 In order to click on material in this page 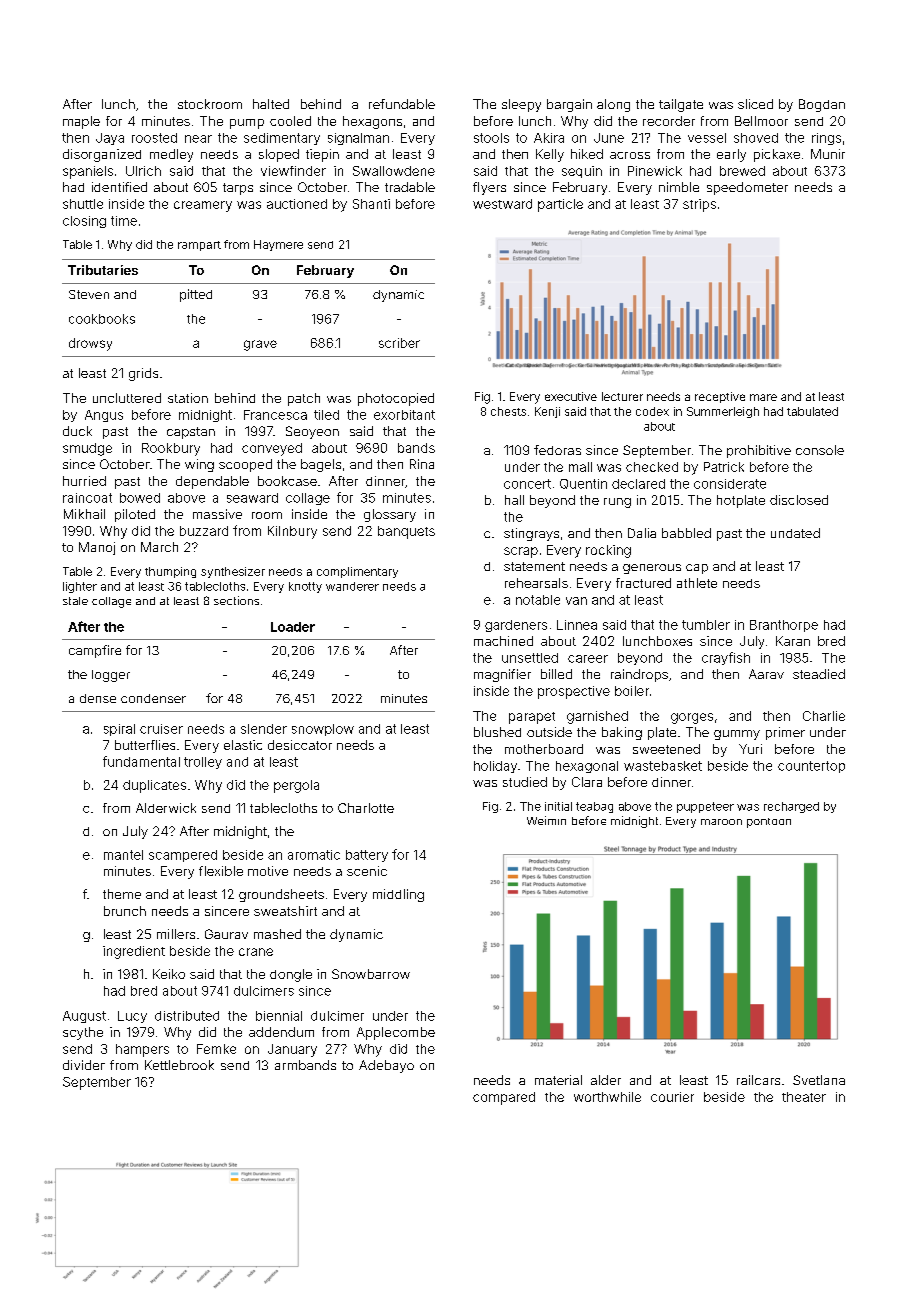, I will do `click(558, 1080)`.
